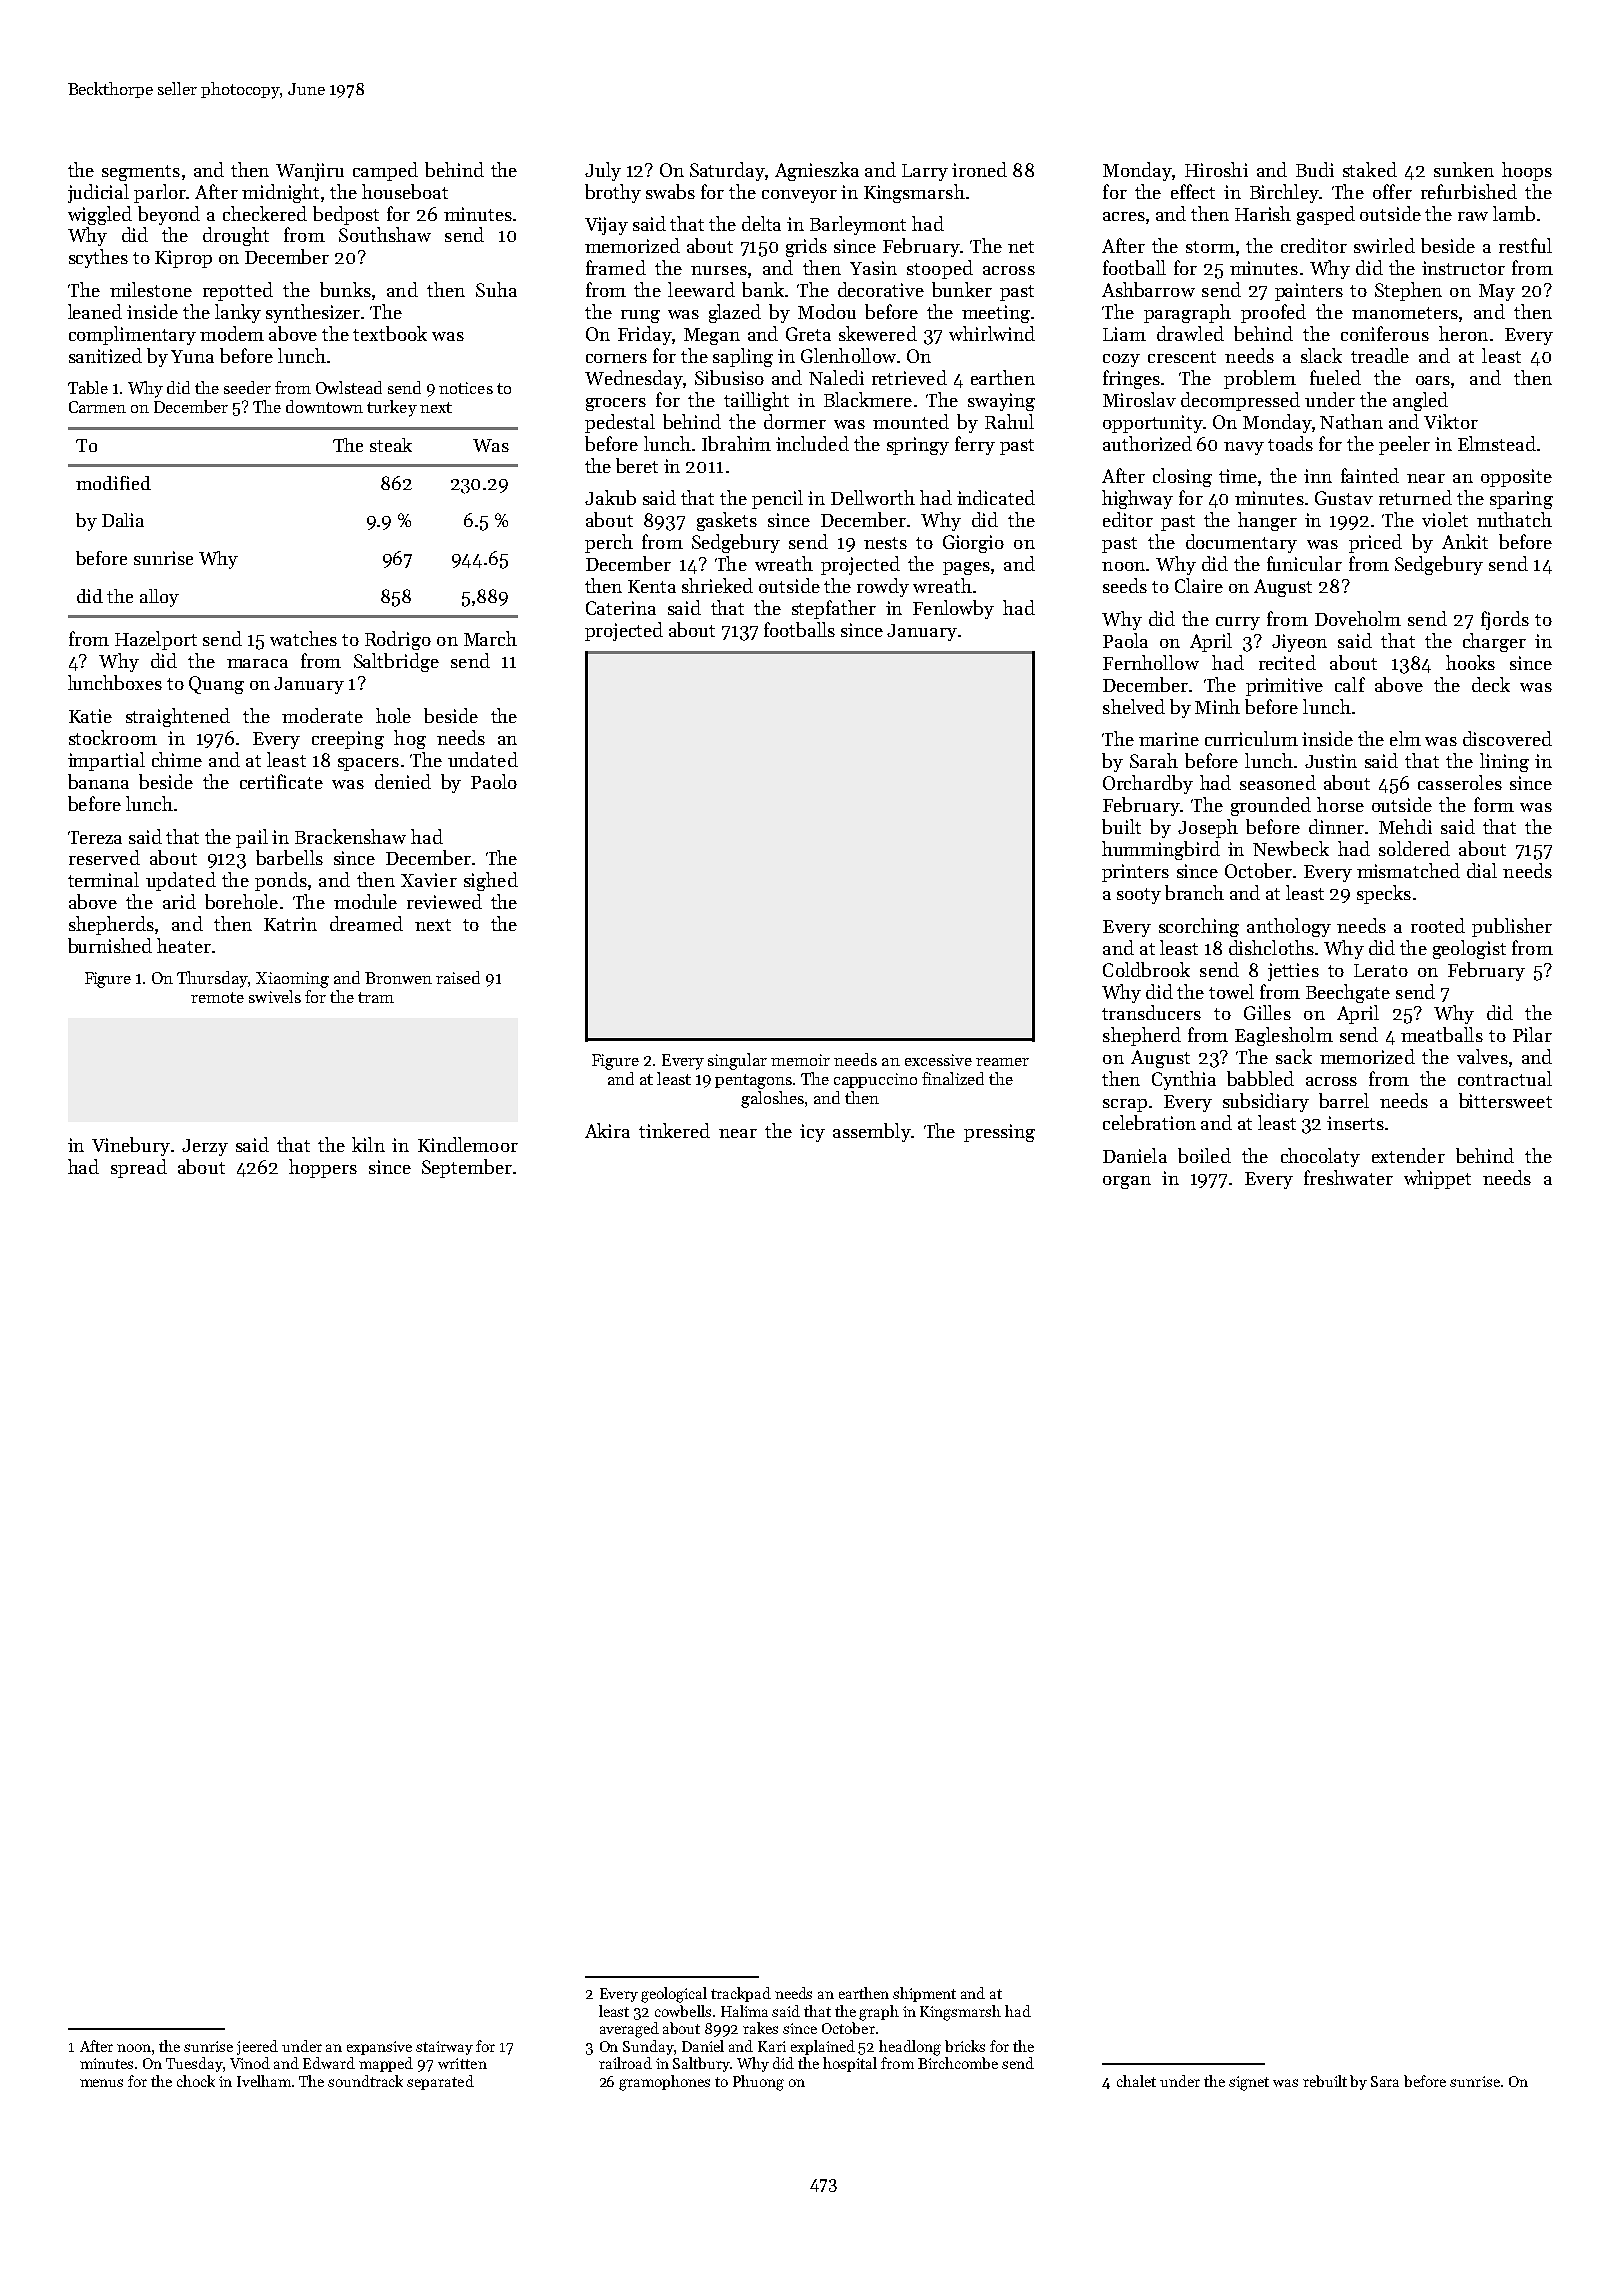 The width and height of the page is (1620, 2292). What do you see at coordinates (131, 1146) in the page?
I see `Vinebury` at bounding box center [131, 1146].
